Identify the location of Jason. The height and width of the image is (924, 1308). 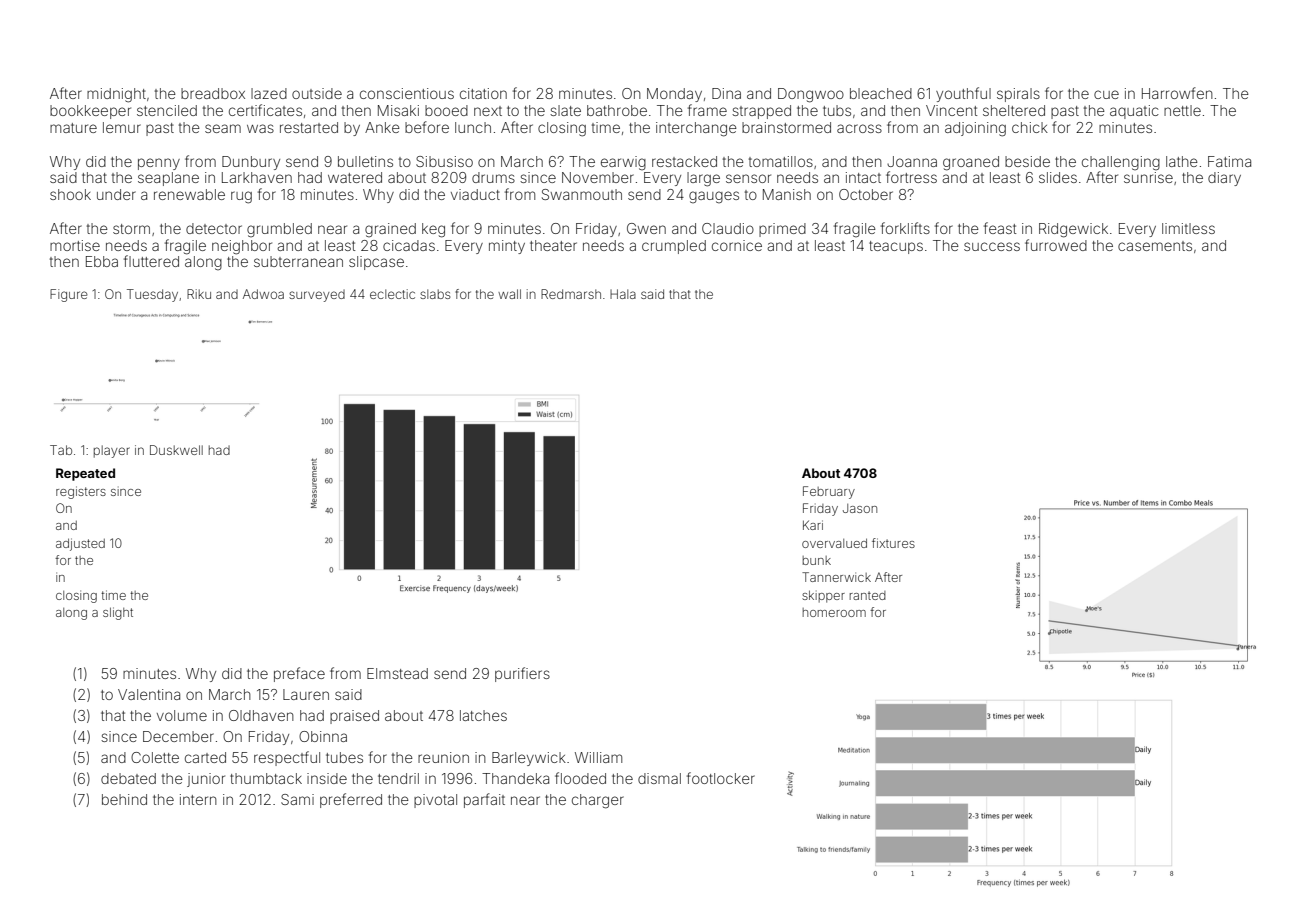
(860, 508).
